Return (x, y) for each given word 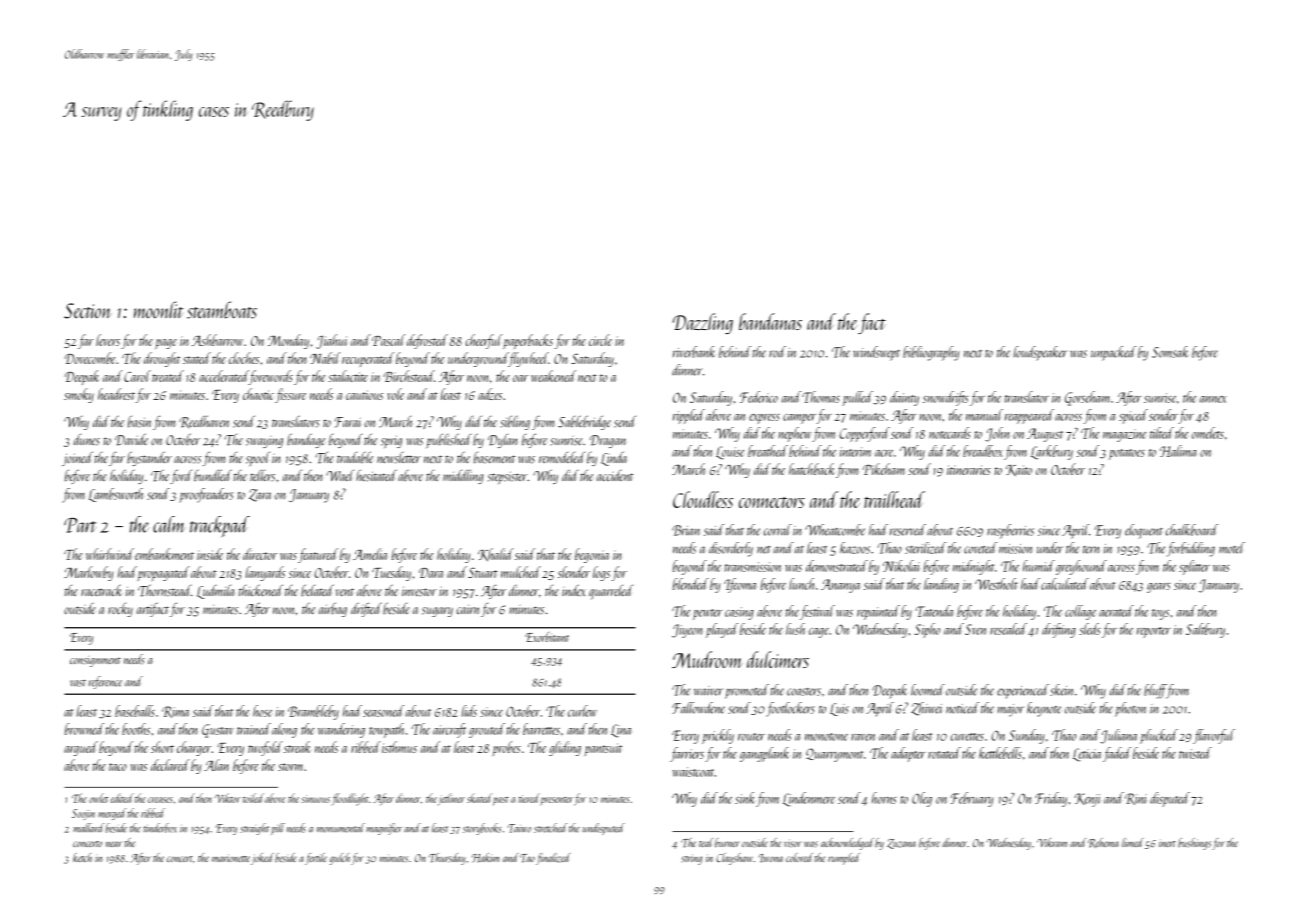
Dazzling (703, 323)
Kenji (1087, 800)
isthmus (399, 747)
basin (139, 422)
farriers (687, 754)
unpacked (1113, 353)
